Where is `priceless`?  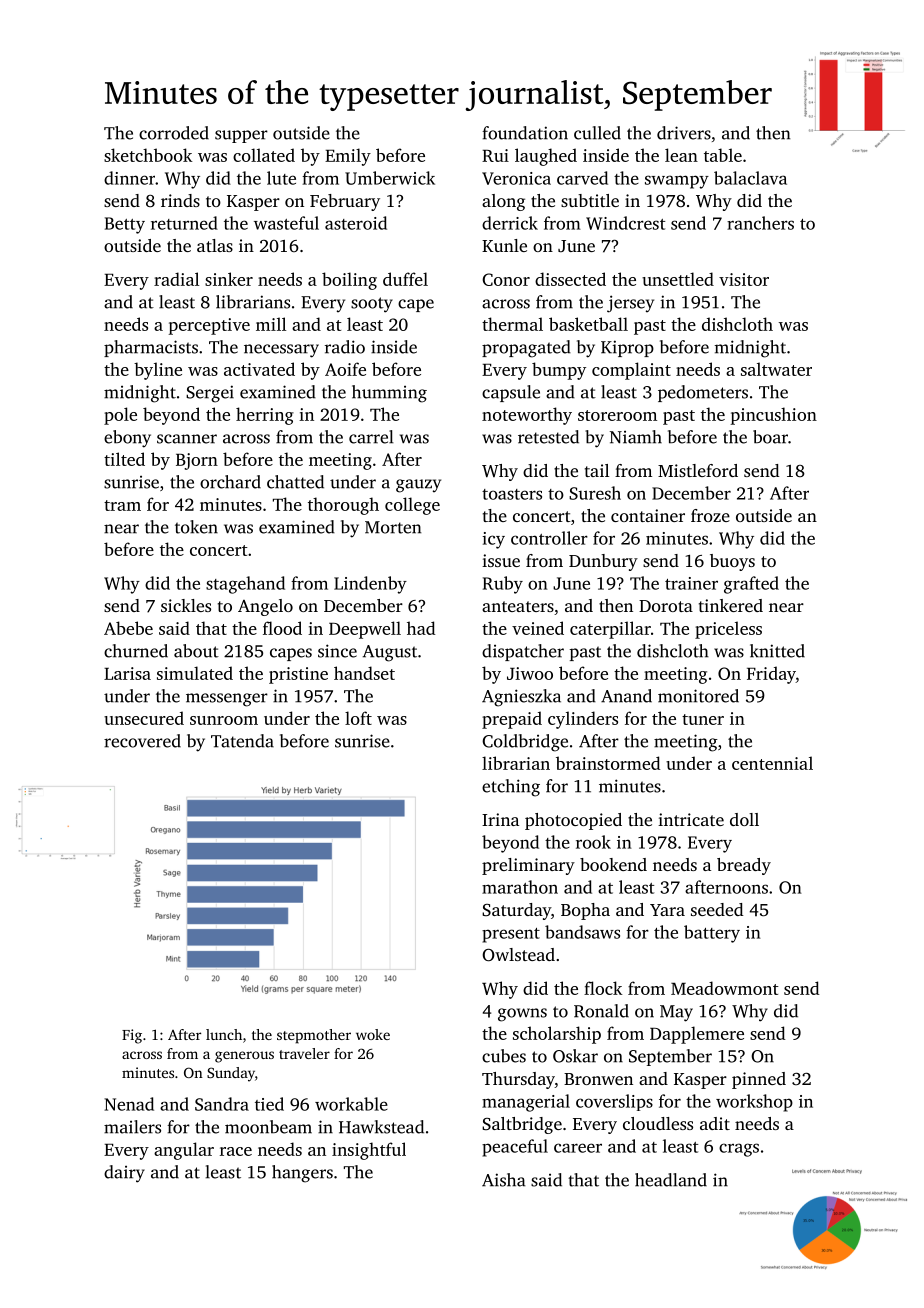 priceless is located at coordinates (728, 630).
